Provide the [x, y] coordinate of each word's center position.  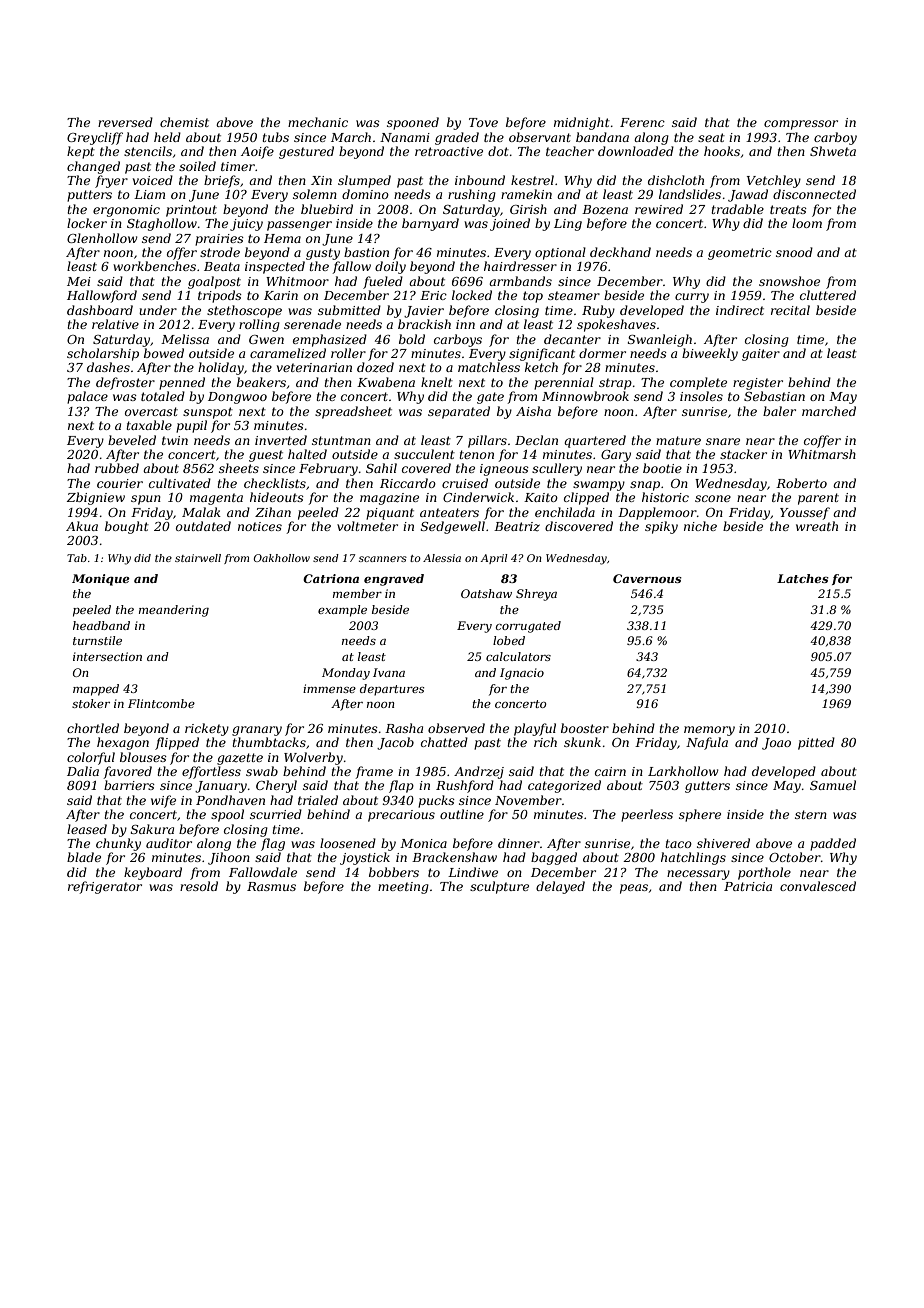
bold [412, 339]
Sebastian [774, 396]
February [328, 469]
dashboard [100, 310]
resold [199, 886]
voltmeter [367, 526]
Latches [803, 578]
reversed [125, 122]
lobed [509, 640]
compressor [801, 125]
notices [260, 526]
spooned [413, 123]
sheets [239, 468]
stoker [91, 703]
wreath [817, 526]
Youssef [805, 513]
